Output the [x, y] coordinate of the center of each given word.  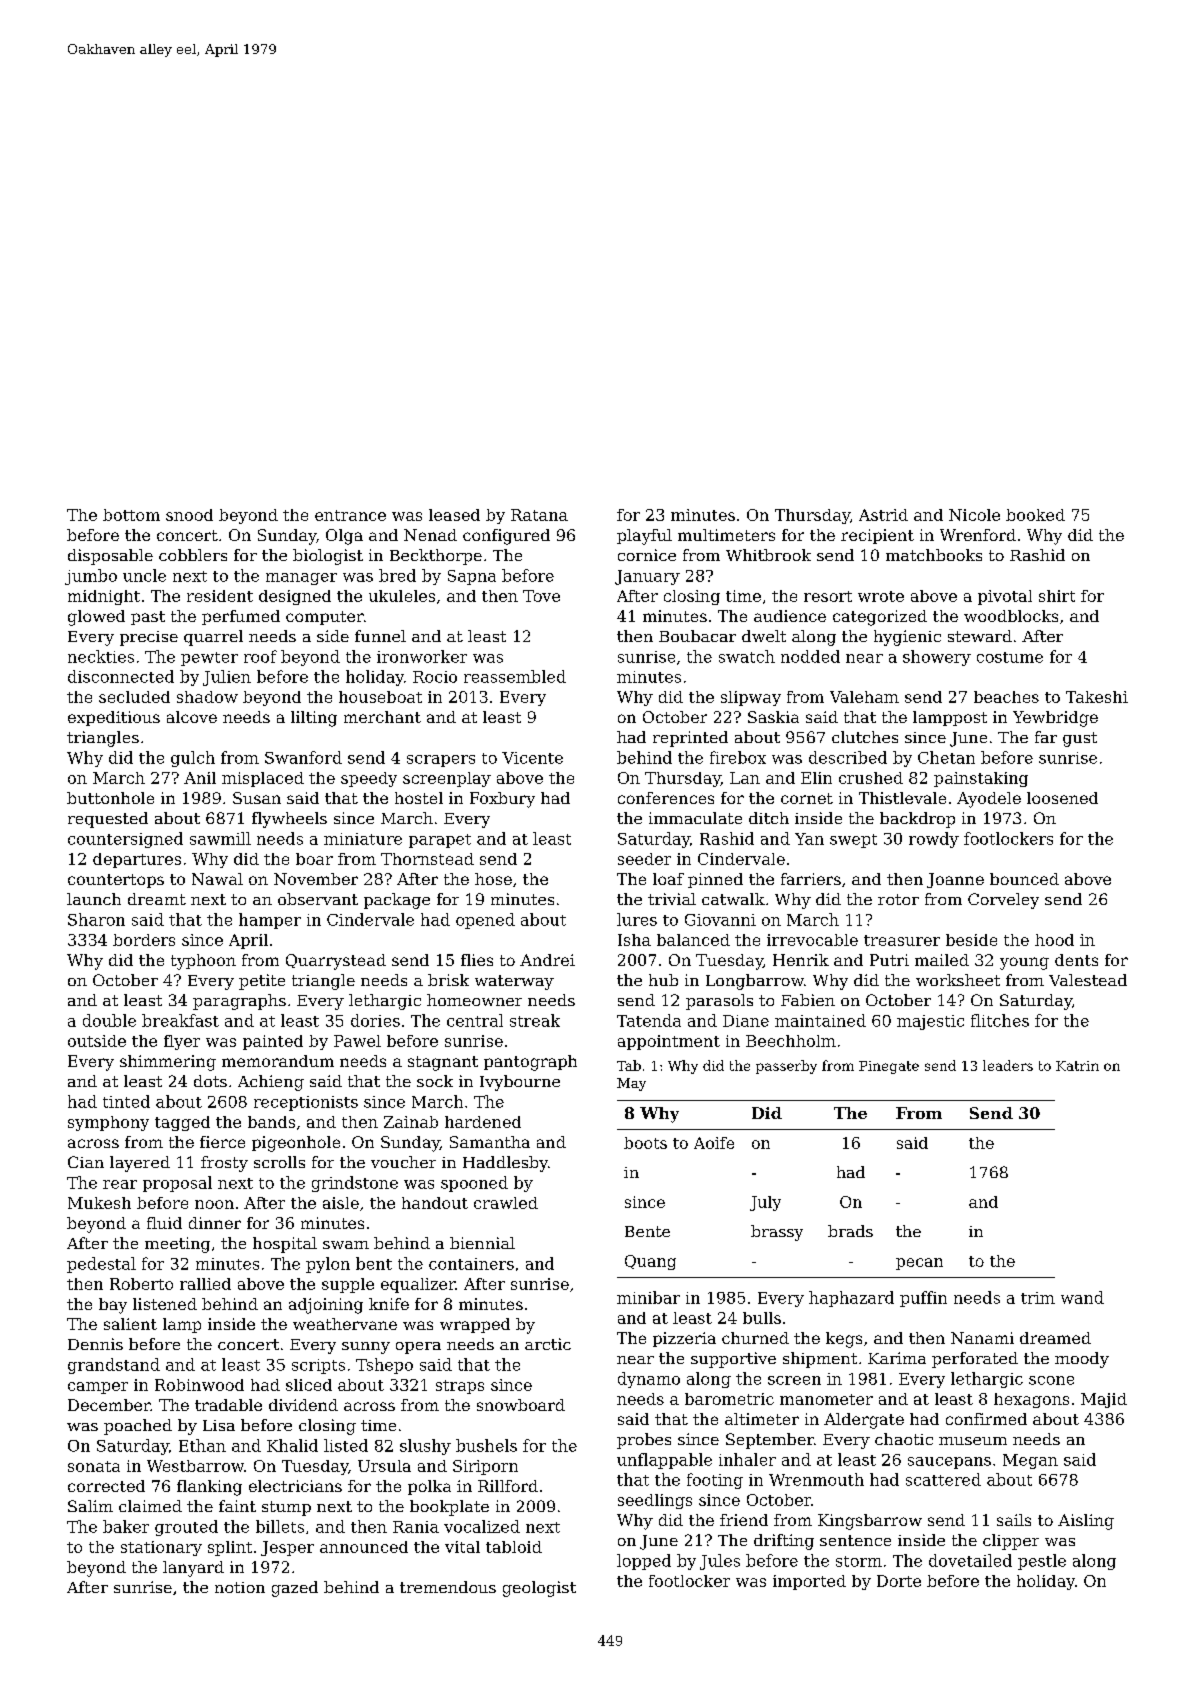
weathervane [345, 1324]
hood [1054, 940]
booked [1035, 515]
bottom [131, 515]
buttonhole [110, 798]
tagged [182, 1123]
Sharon [96, 919]
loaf [668, 879]
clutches [865, 737]
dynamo [649, 1380]
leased [454, 515]
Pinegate [889, 1067]
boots [645, 1143]
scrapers [441, 761]
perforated [975, 1360]
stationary [161, 1548]
